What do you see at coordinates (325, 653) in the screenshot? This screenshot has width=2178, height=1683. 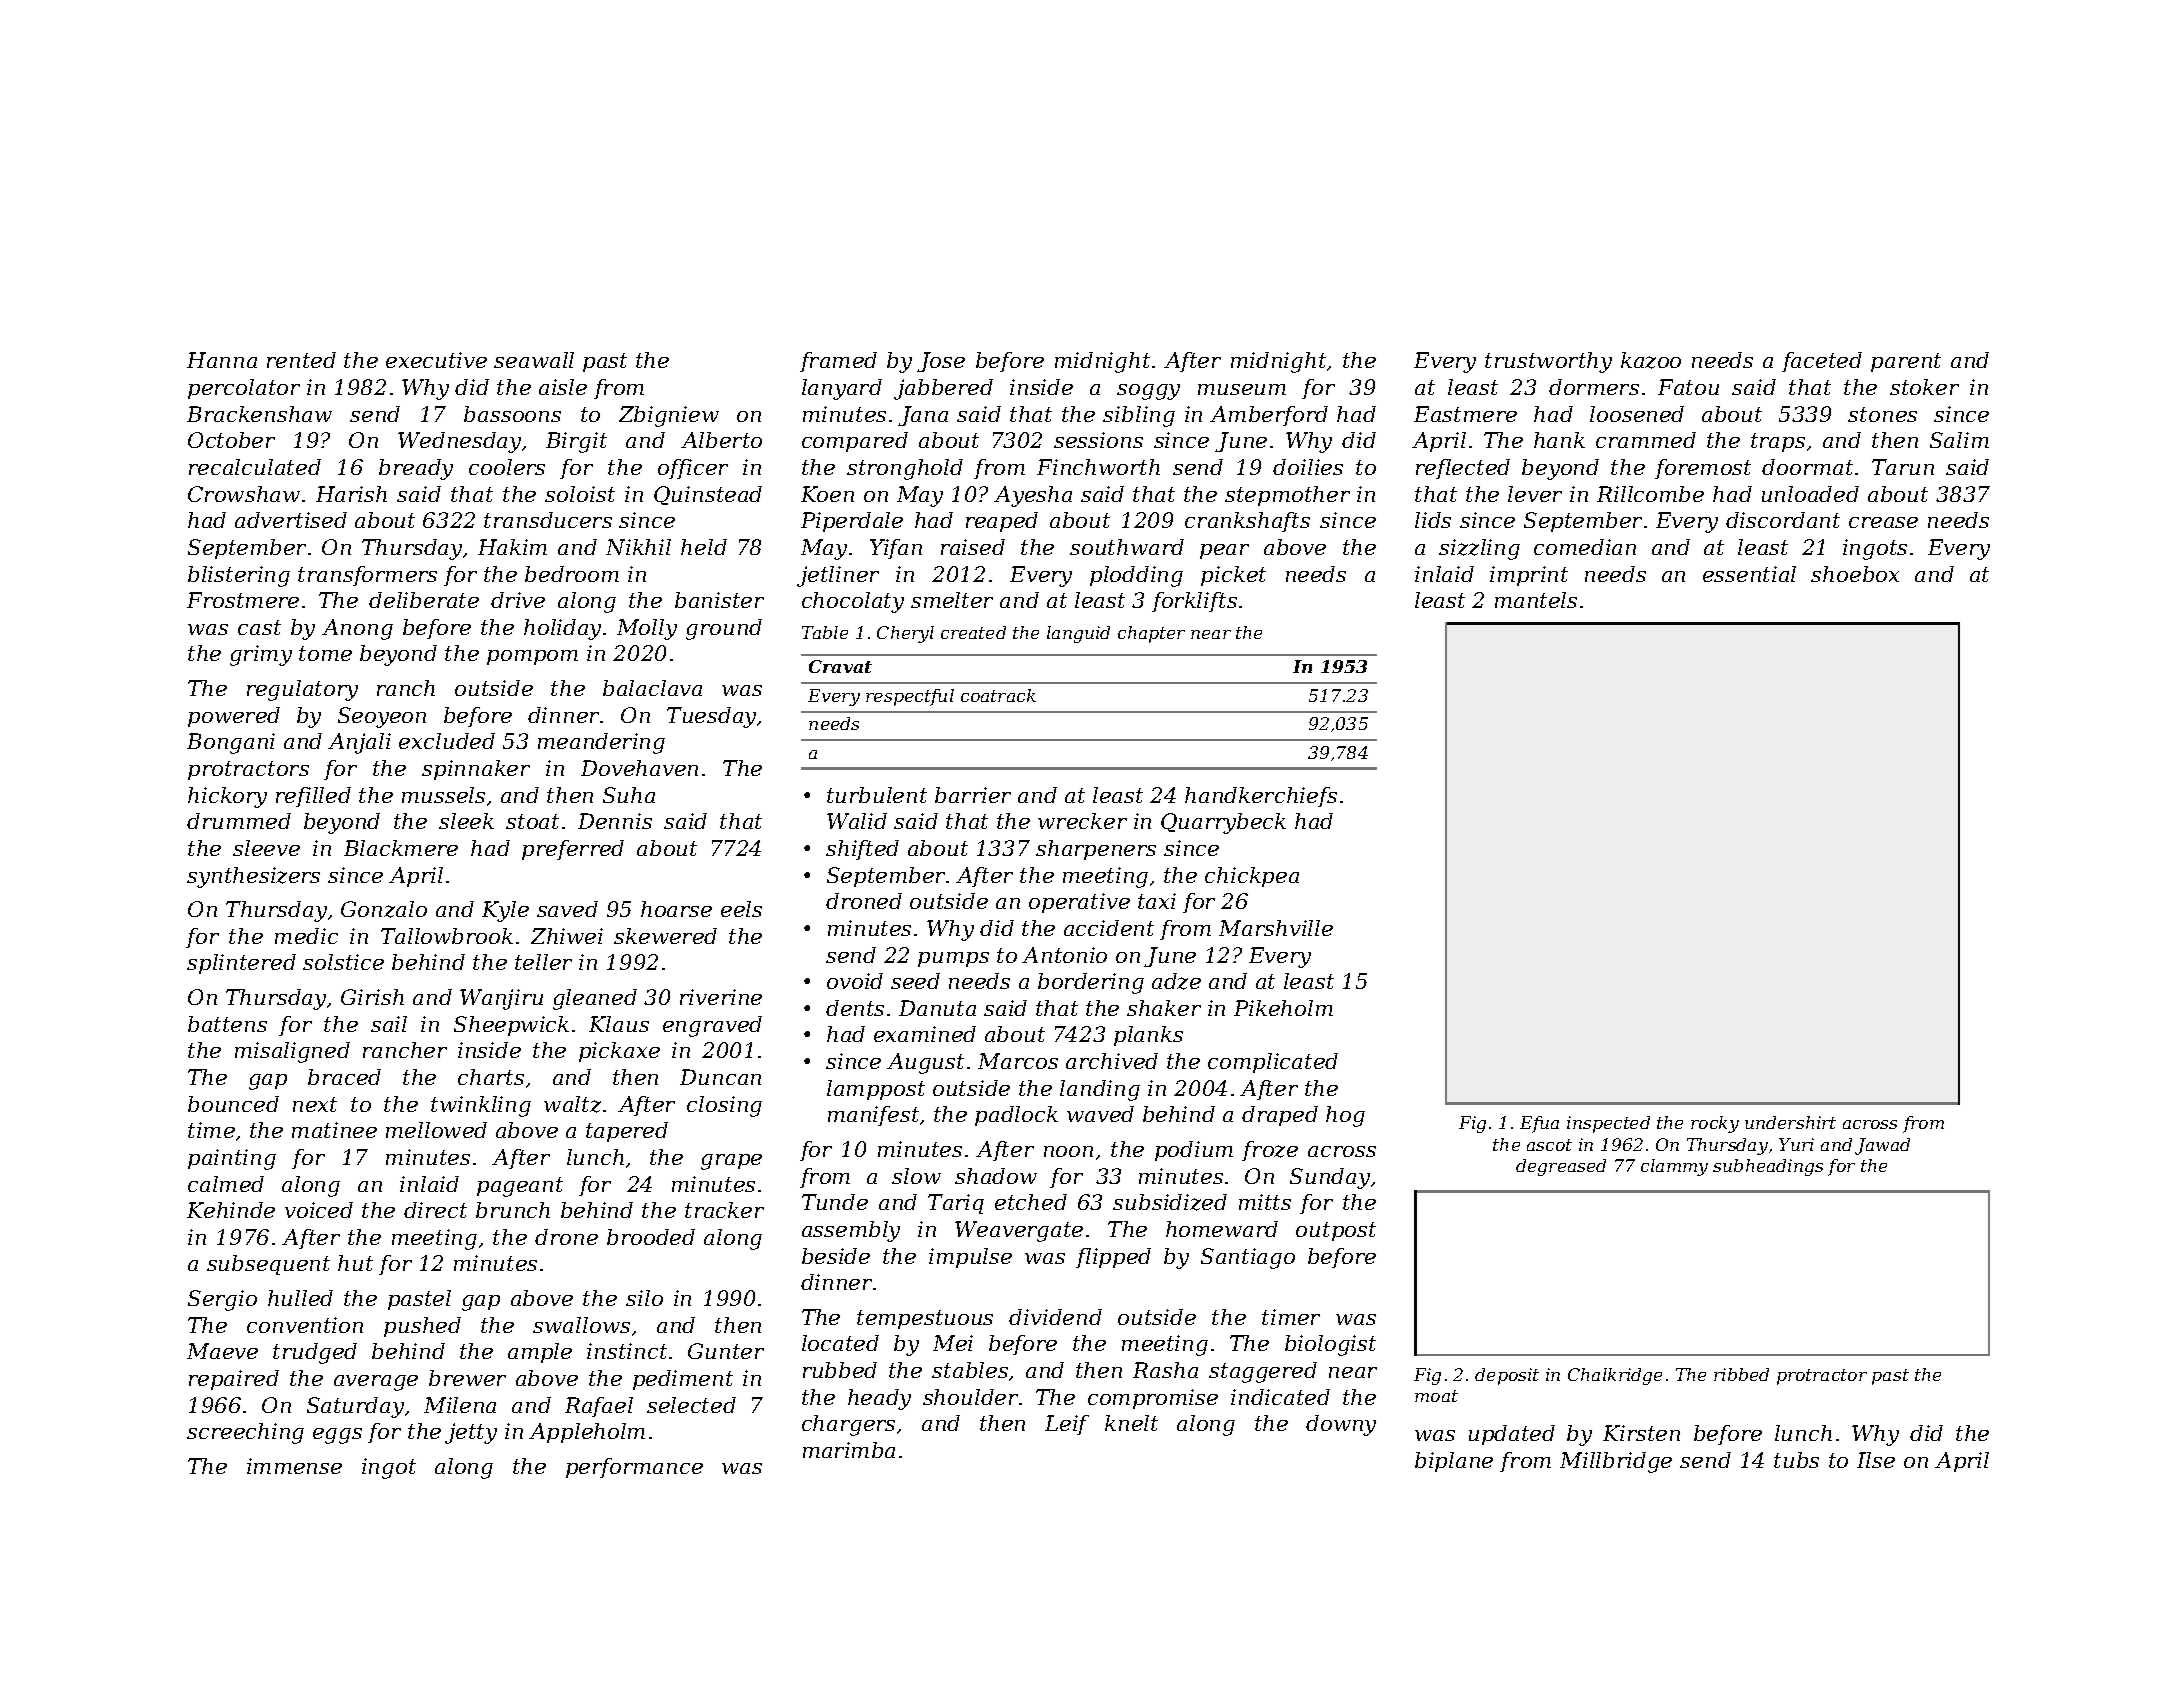 I see `tome` at bounding box center [325, 653].
